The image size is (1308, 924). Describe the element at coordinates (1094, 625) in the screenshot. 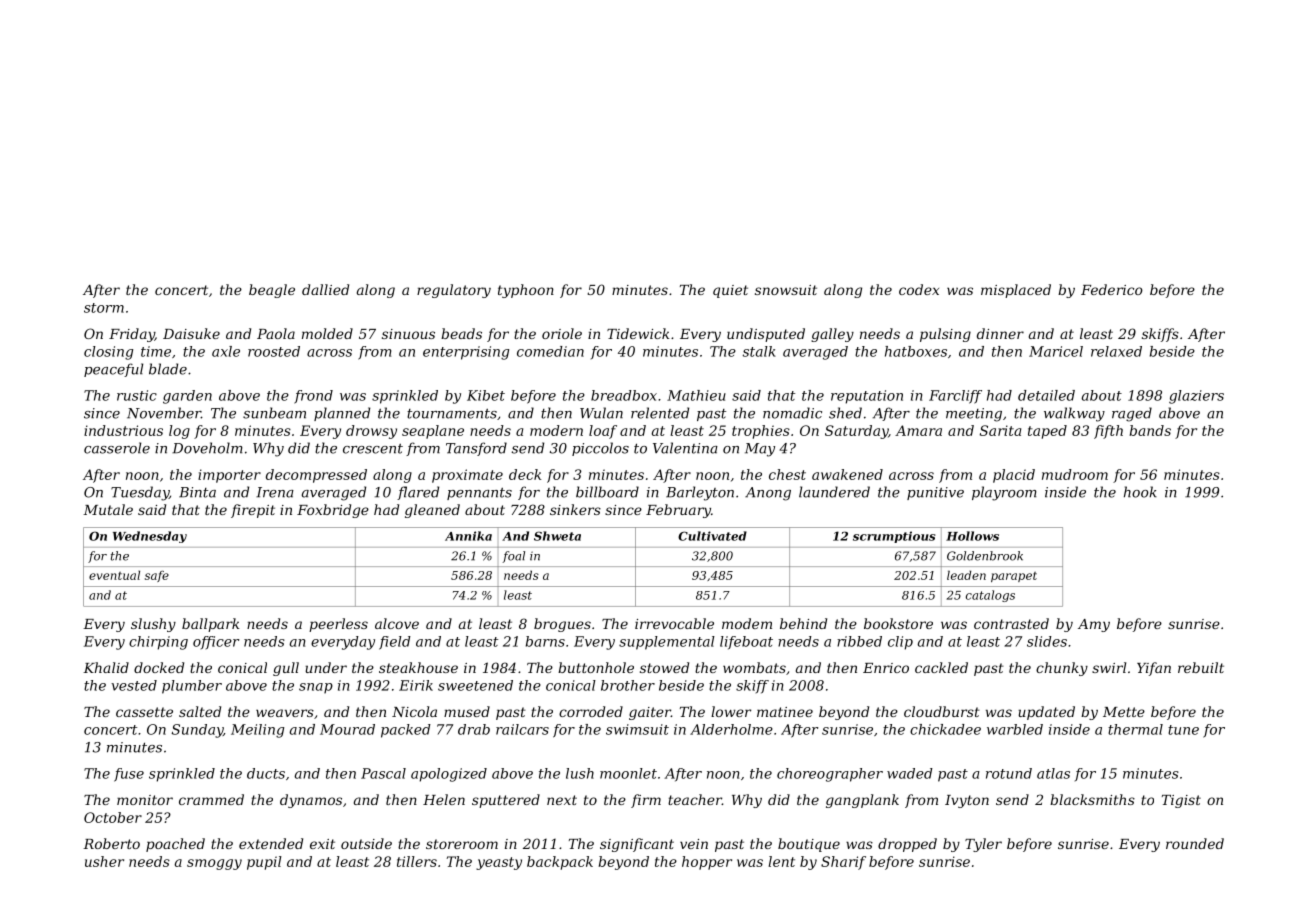

I see `Amy` at that location.
